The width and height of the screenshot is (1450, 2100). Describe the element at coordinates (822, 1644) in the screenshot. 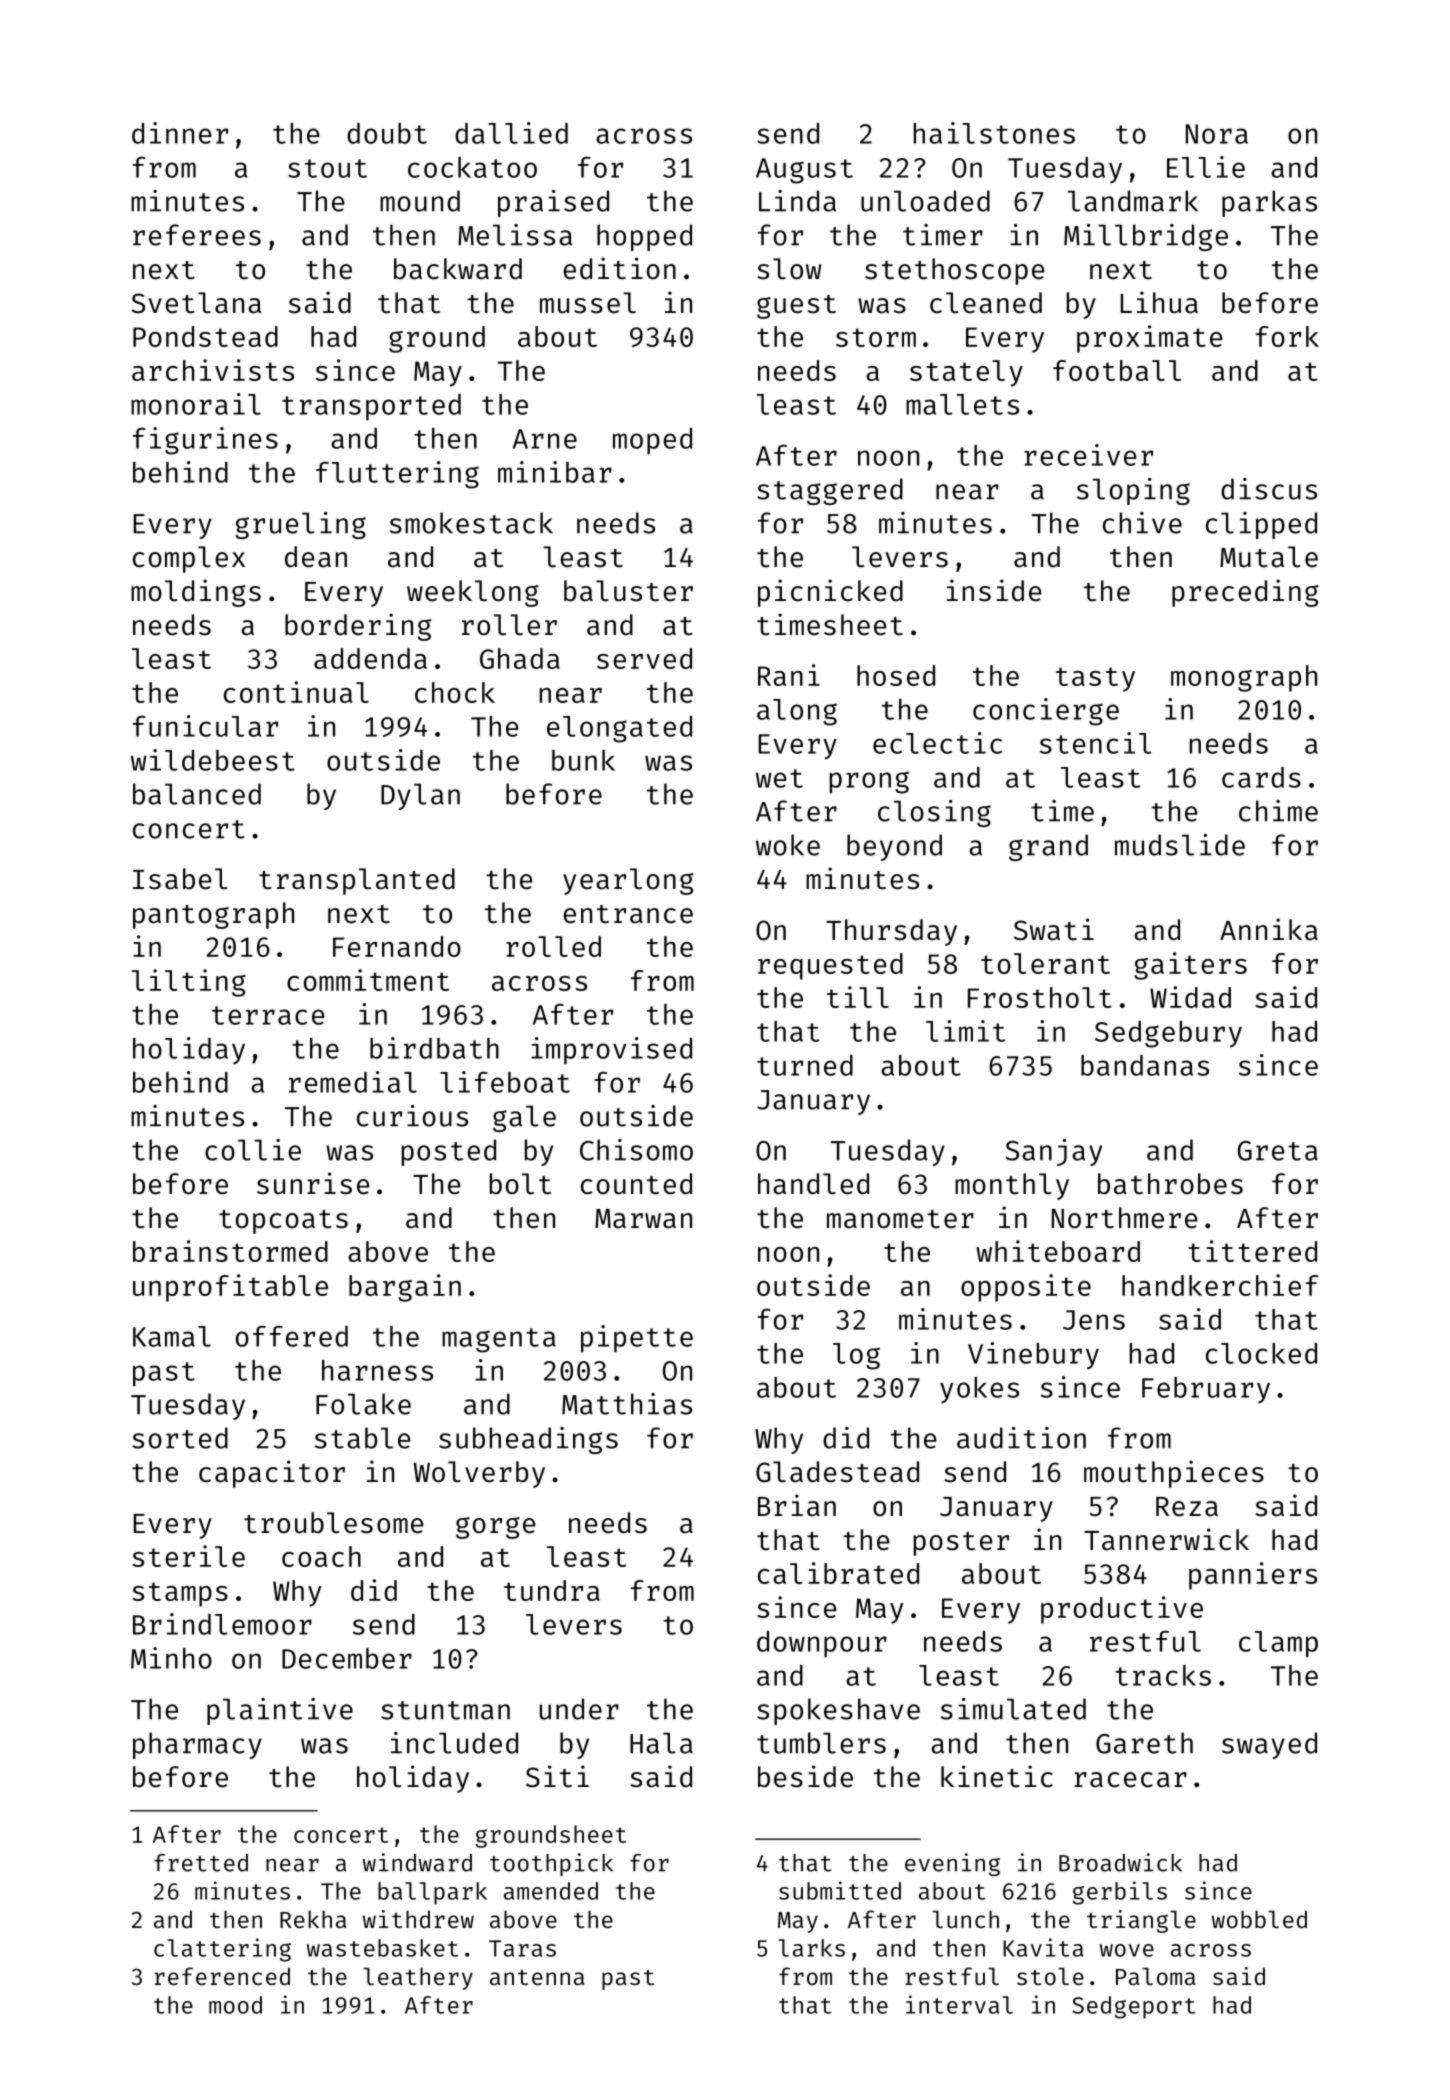

I see `downpour` at that location.
